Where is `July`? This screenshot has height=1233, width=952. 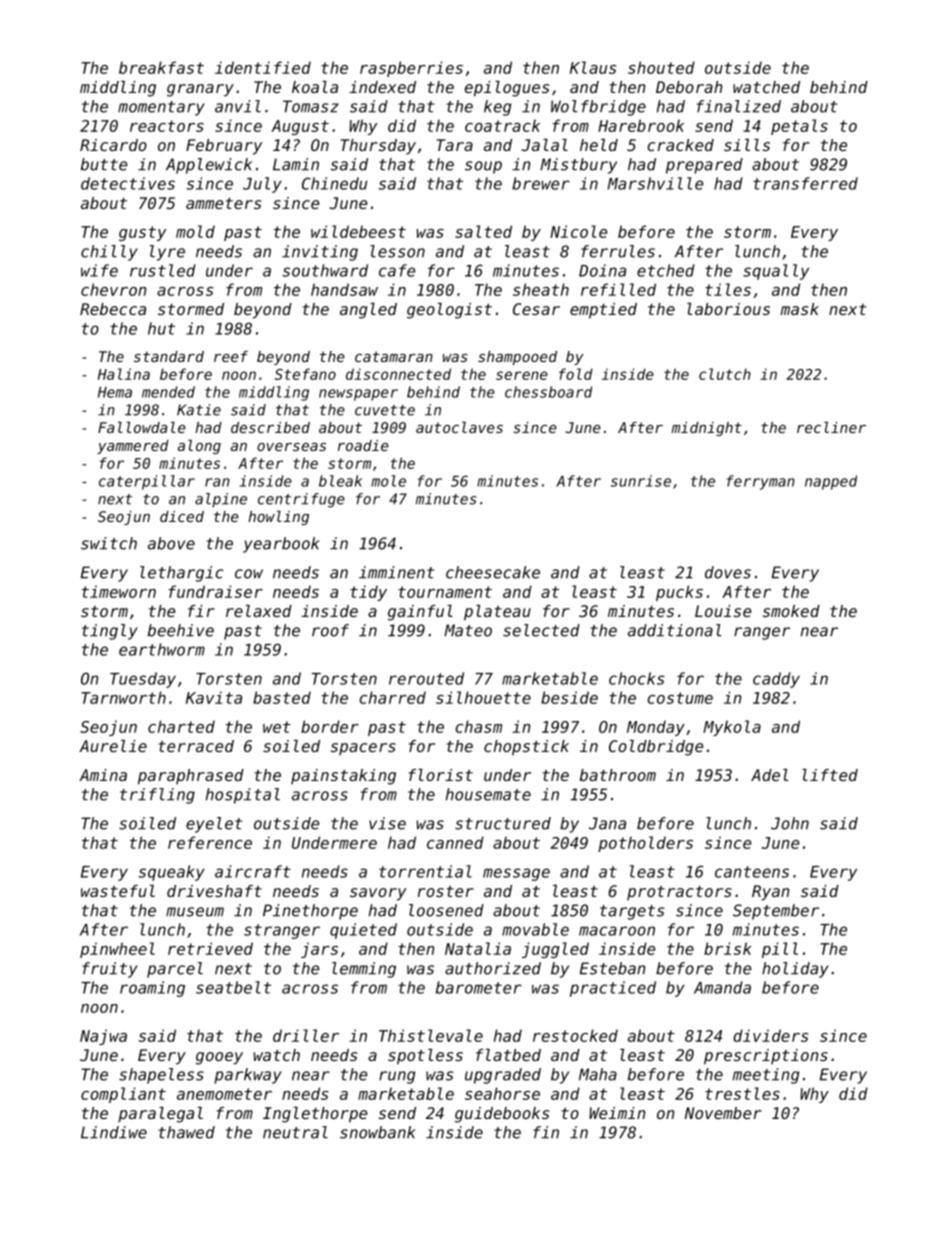
July is located at coordinates (262, 185).
